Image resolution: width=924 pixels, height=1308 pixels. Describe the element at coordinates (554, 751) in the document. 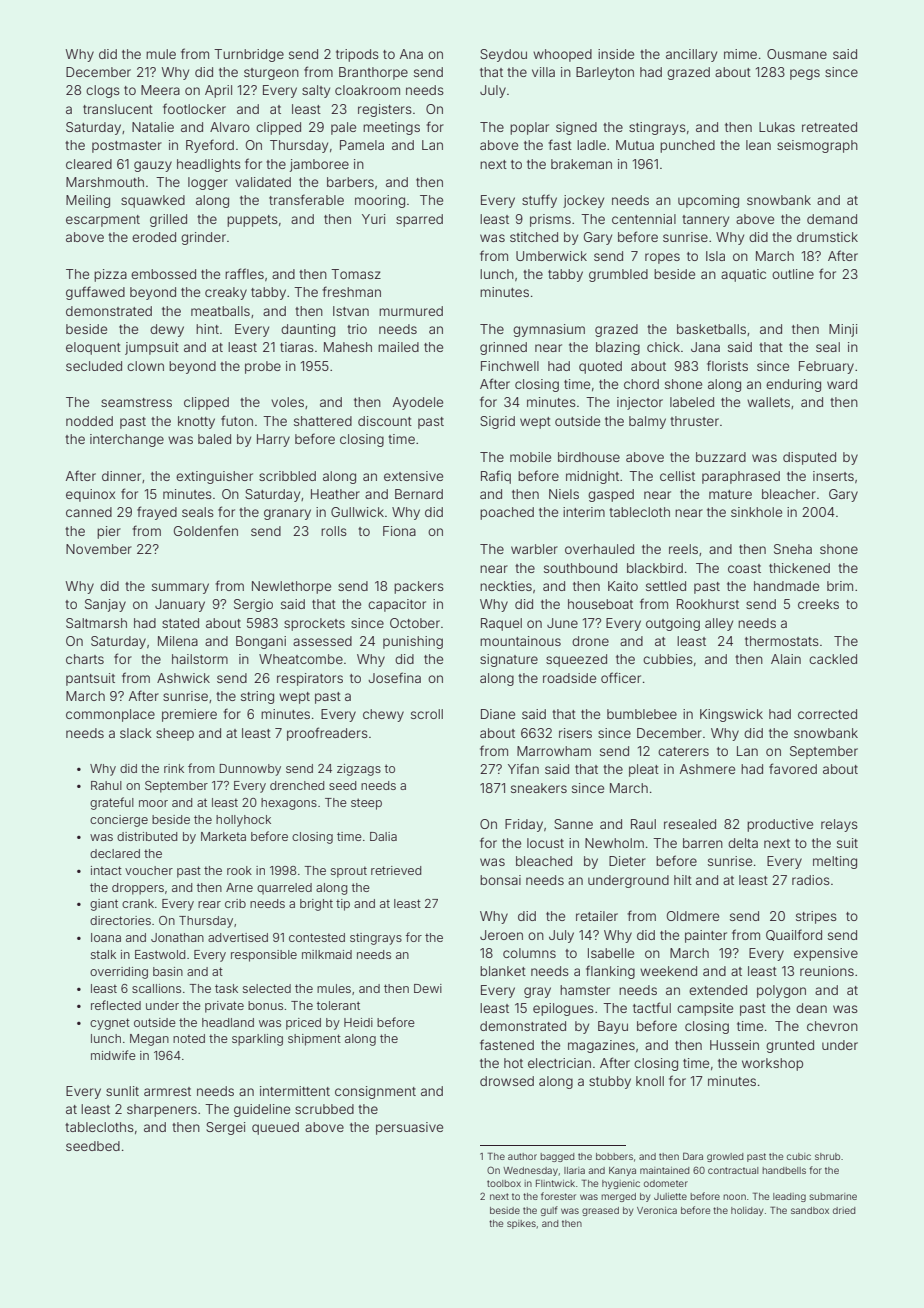

I see `Marrowham` at that location.
